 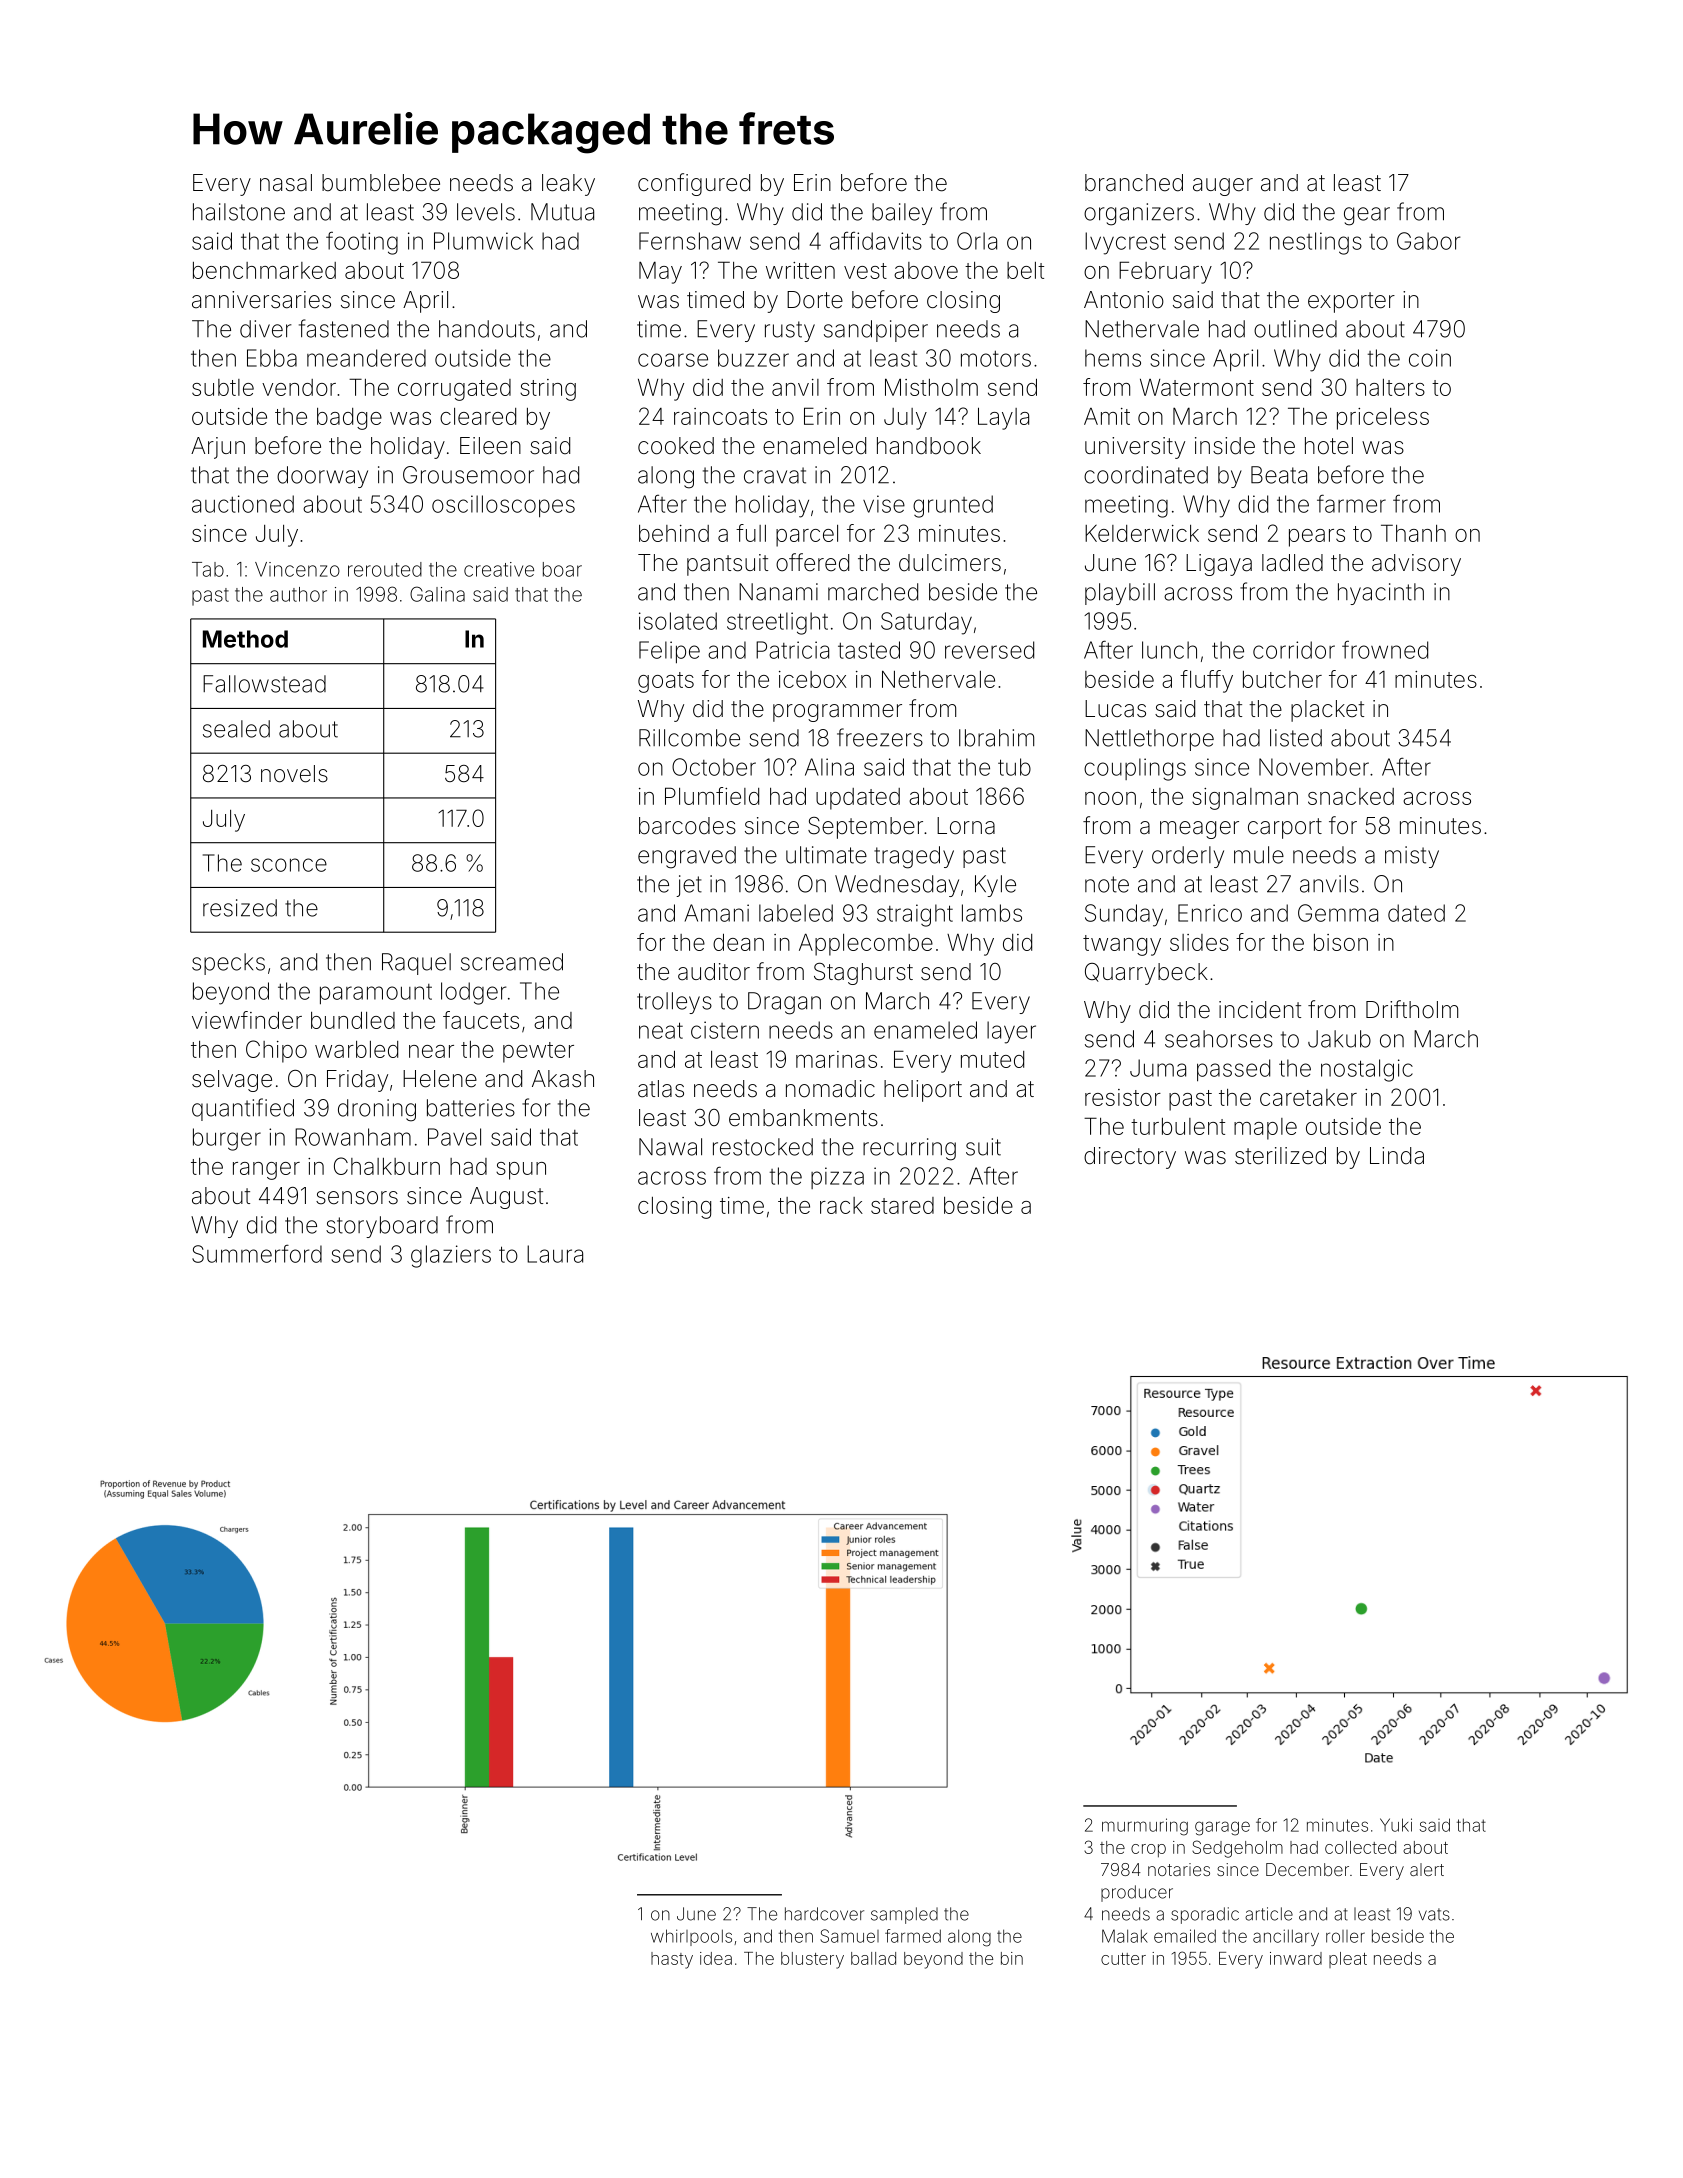 I want to click on specks, so click(x=228, y=964).
